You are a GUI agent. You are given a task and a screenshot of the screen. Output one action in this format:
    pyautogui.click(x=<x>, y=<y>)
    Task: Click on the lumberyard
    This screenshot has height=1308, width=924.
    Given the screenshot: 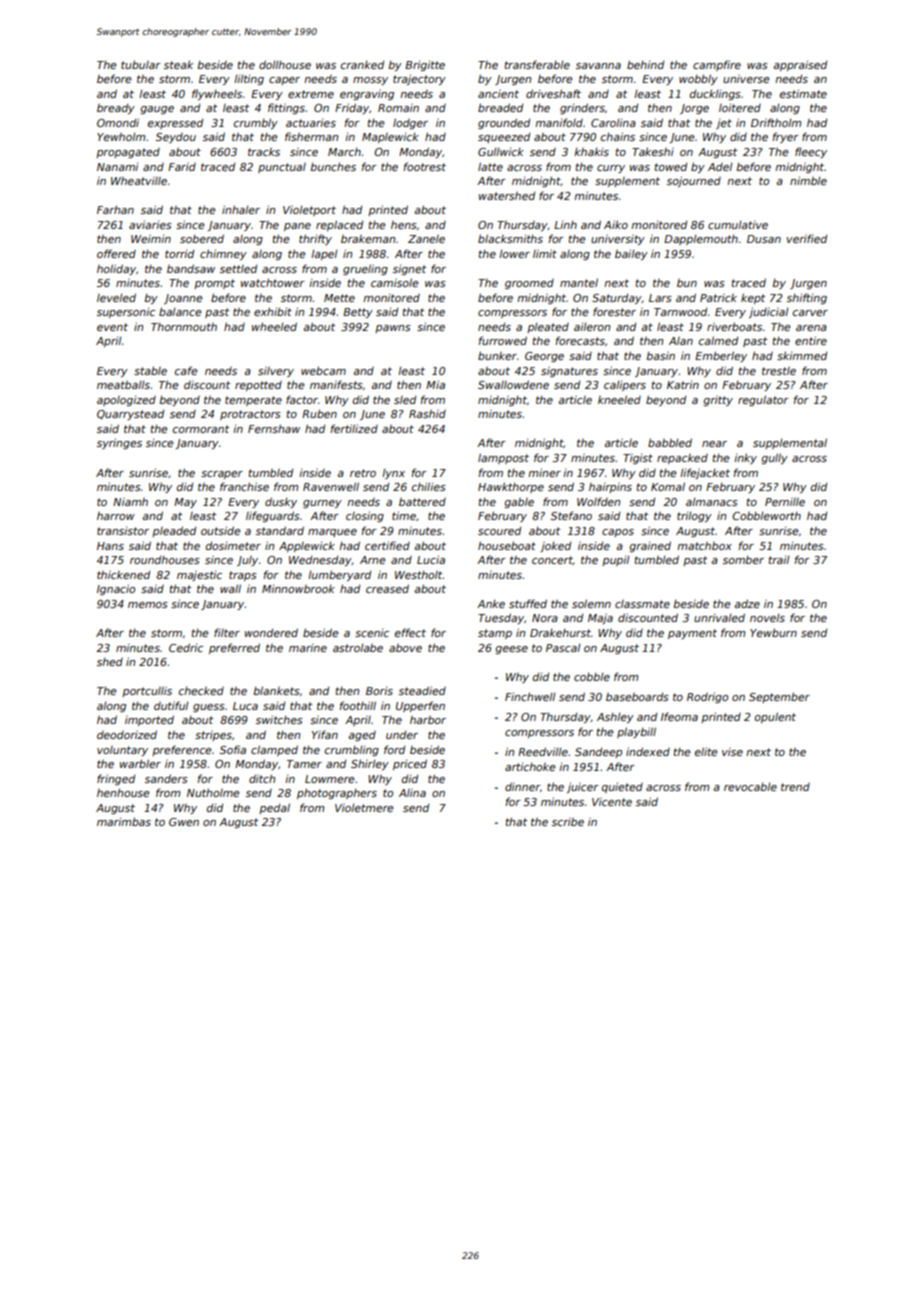 What is the action you would take?
    pyautogui.click(x=339, y=575)
